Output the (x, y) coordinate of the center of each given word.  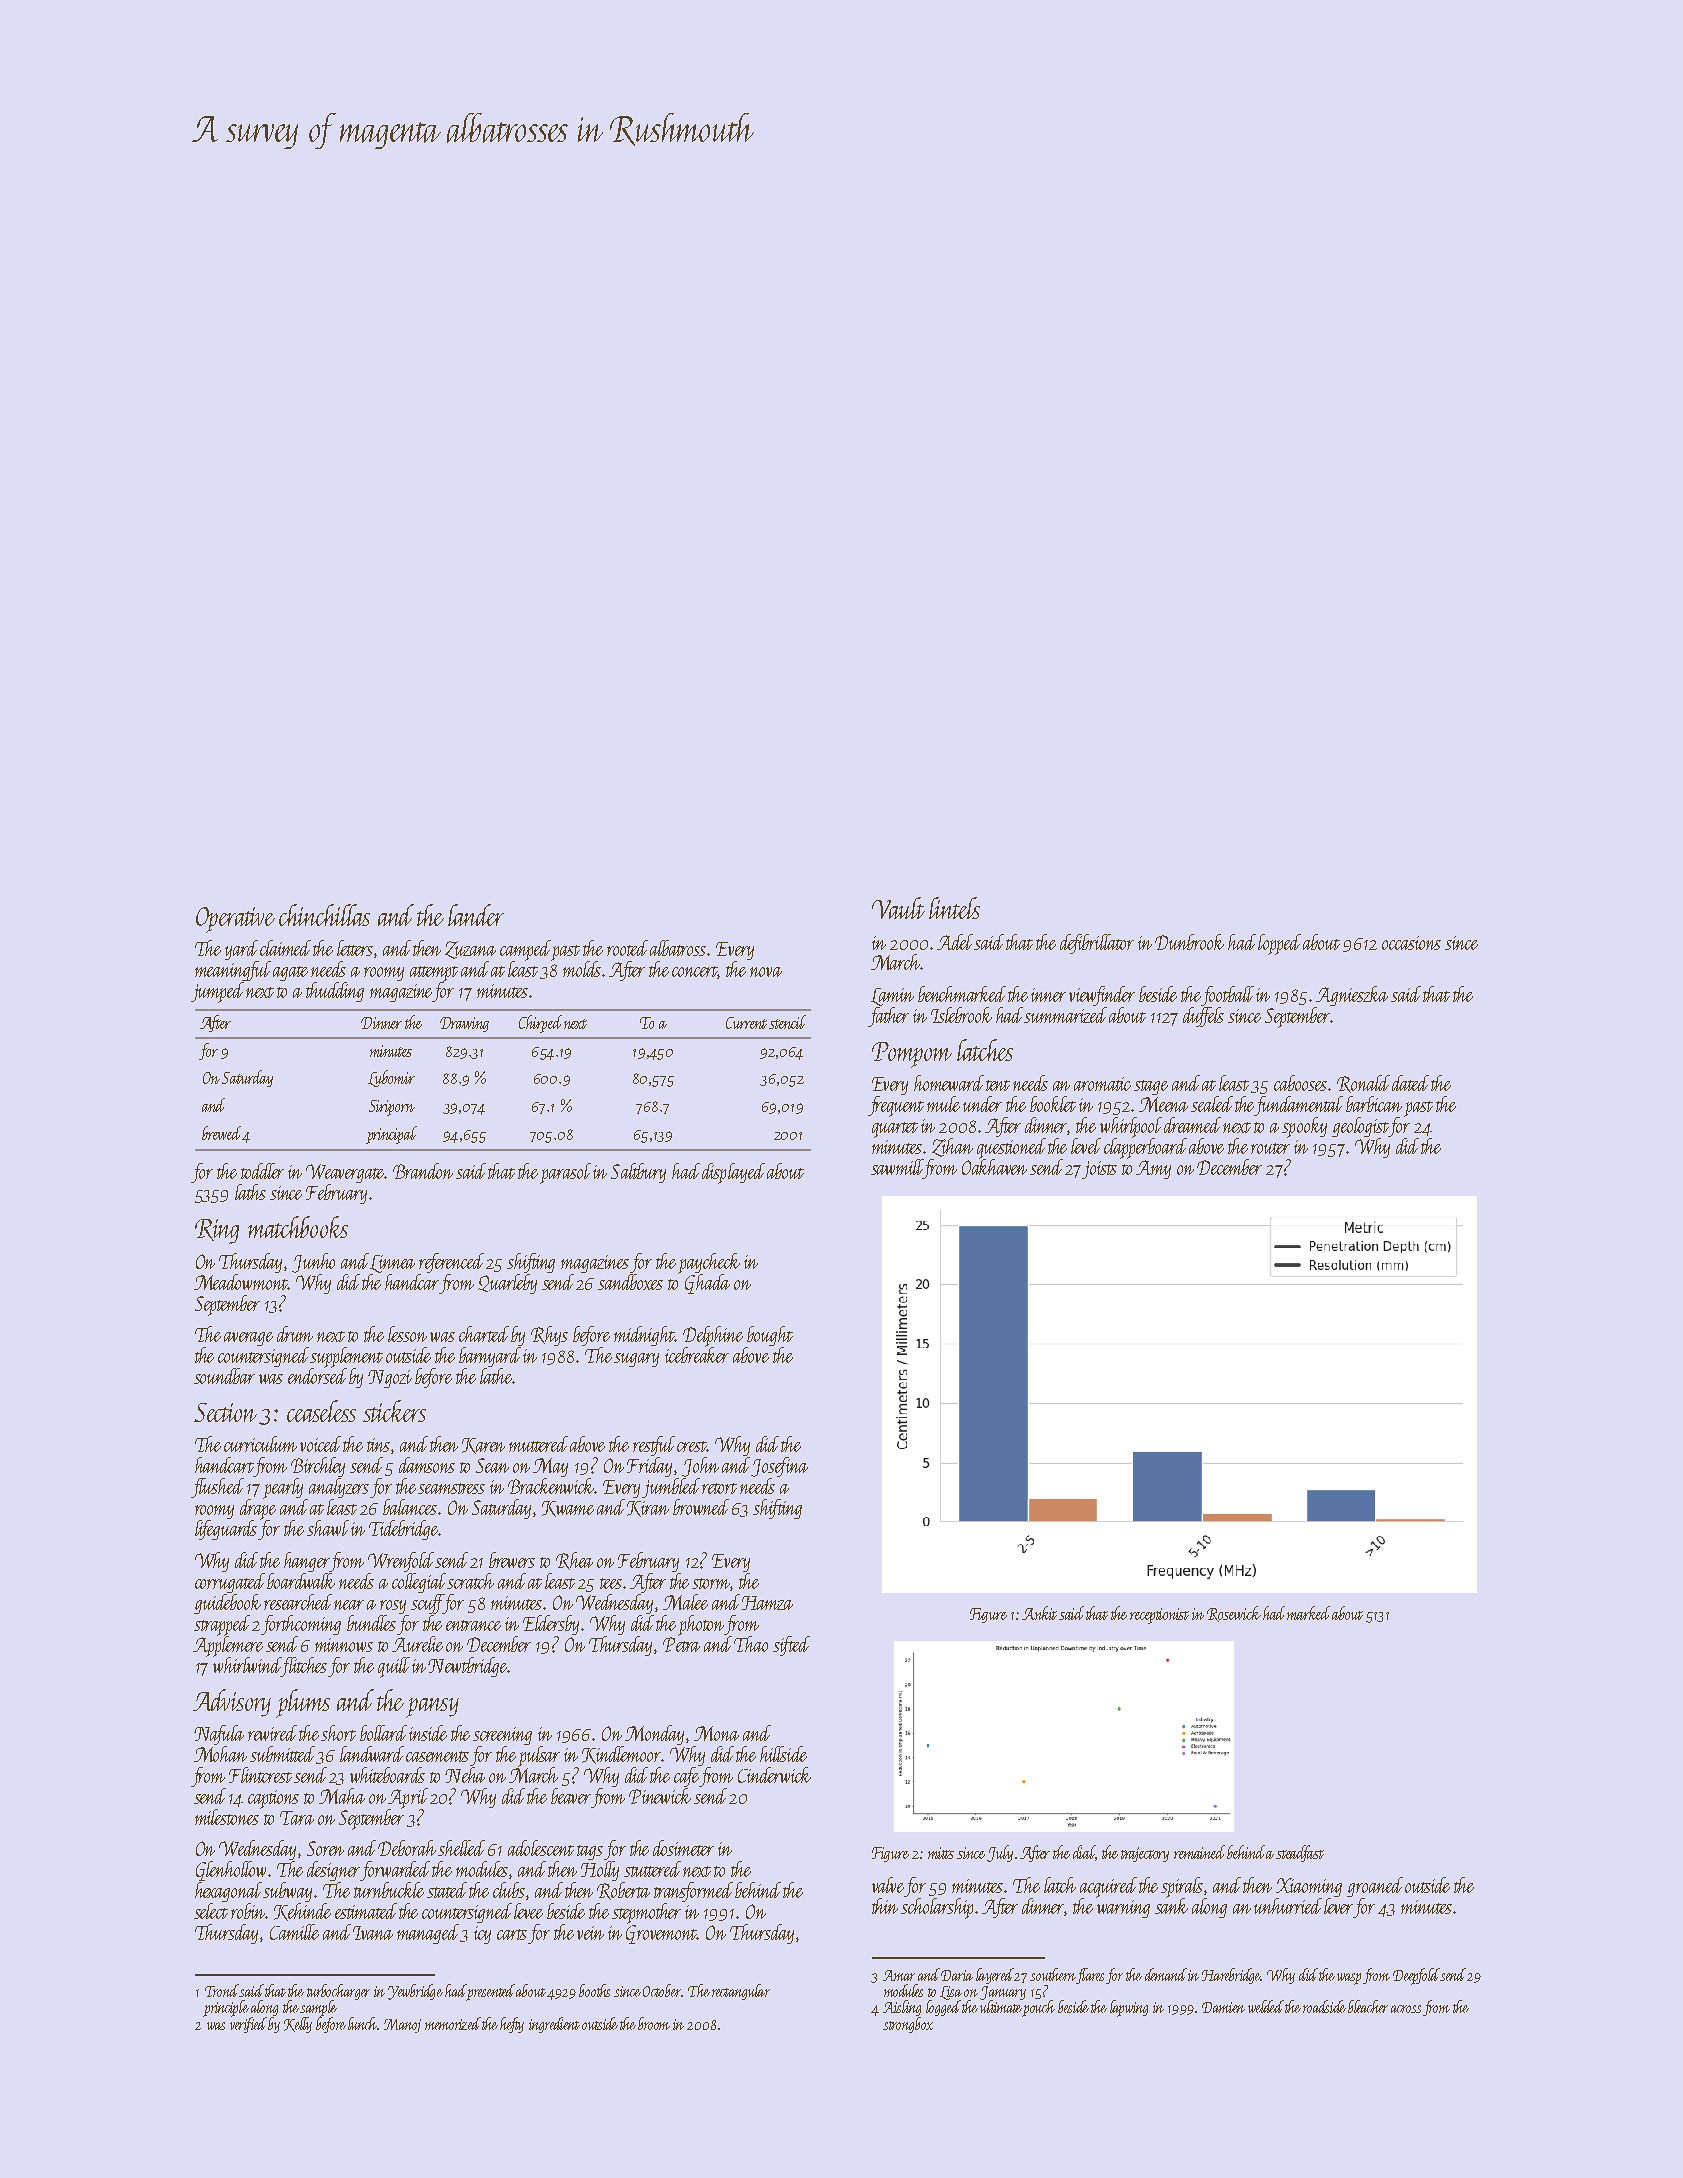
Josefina (780, 1467)
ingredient (554, 2025)
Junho (313, 1263)
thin (885, 1906)
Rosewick (1234, 1614)
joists (1099, 1170)
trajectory (1145, 1854)
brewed (221, 1133)
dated (1410, 1083)
